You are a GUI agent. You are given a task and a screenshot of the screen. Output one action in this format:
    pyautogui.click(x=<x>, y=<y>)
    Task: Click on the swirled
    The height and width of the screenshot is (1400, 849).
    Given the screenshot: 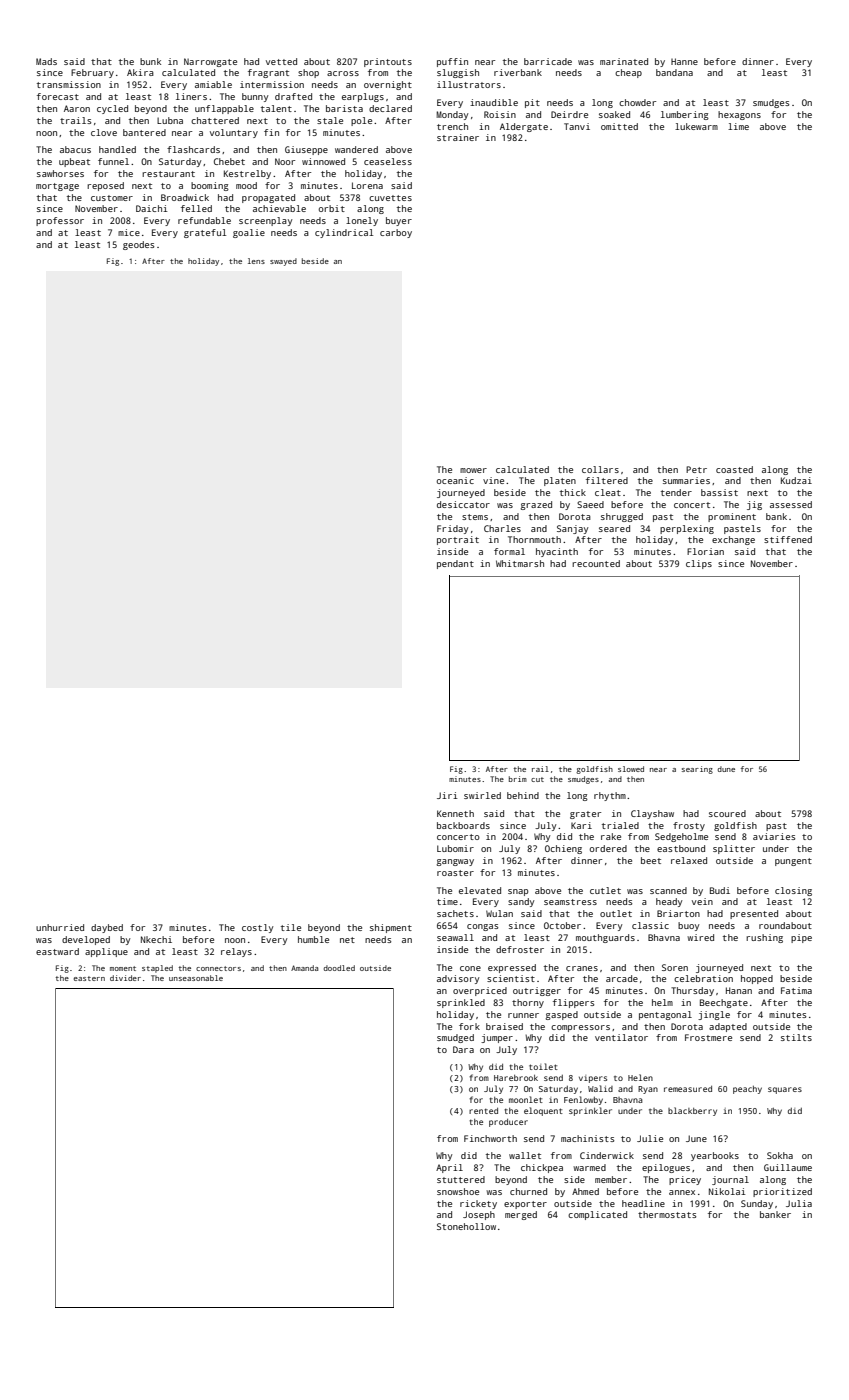 What is the action you would take?
    pyautogui.click(x=482, y=795)
